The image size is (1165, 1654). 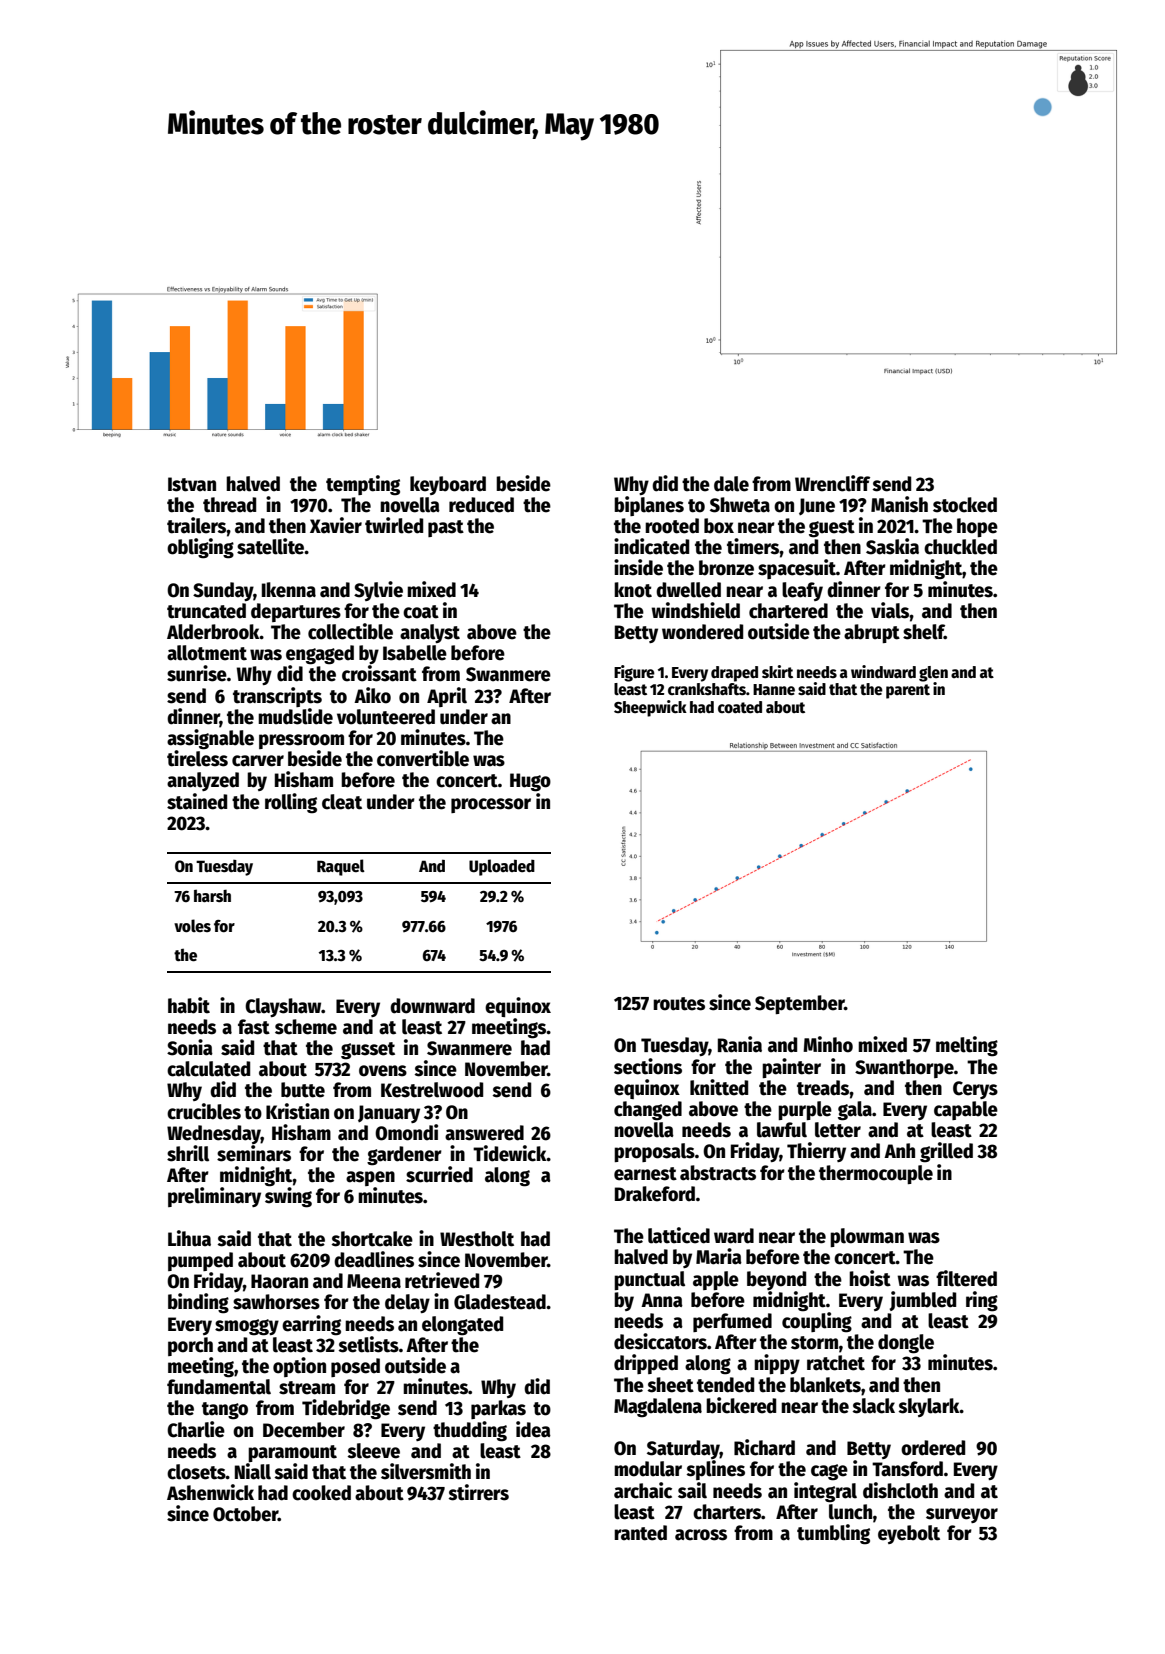 I want to click on Niall, so click(x=253, y=1471).
